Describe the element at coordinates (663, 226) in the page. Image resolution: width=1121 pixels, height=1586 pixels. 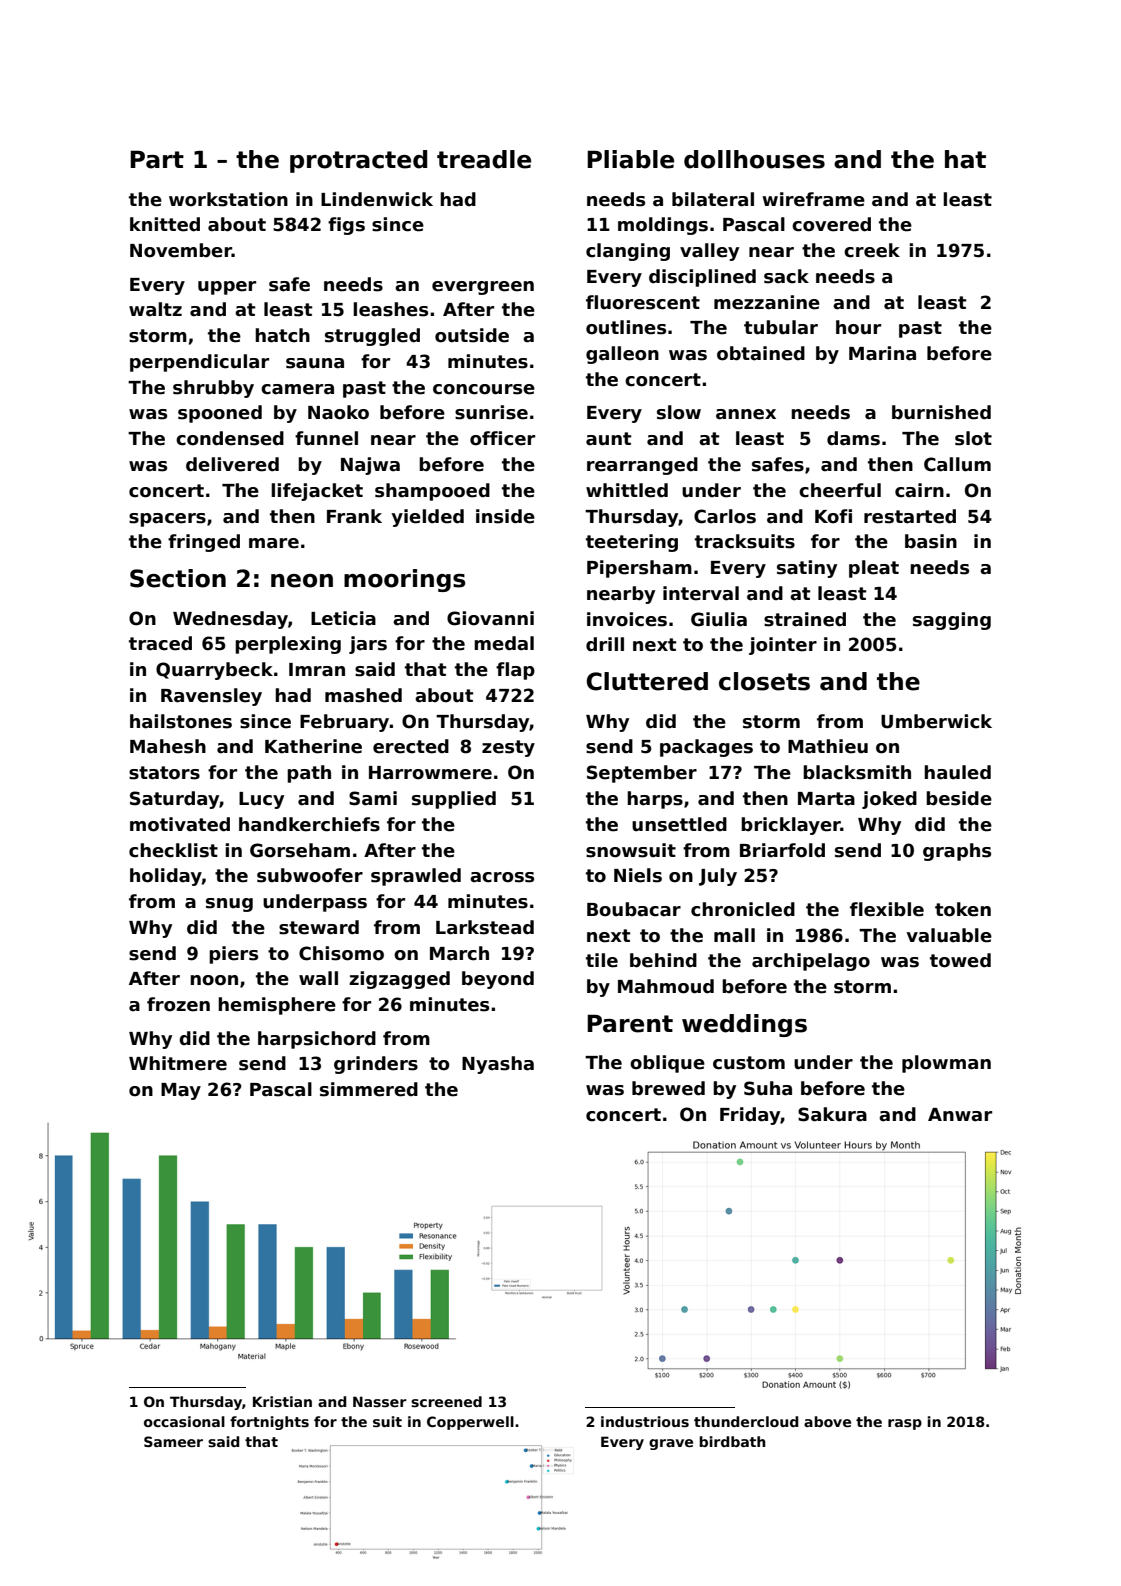
I see `moldings` at that location.
